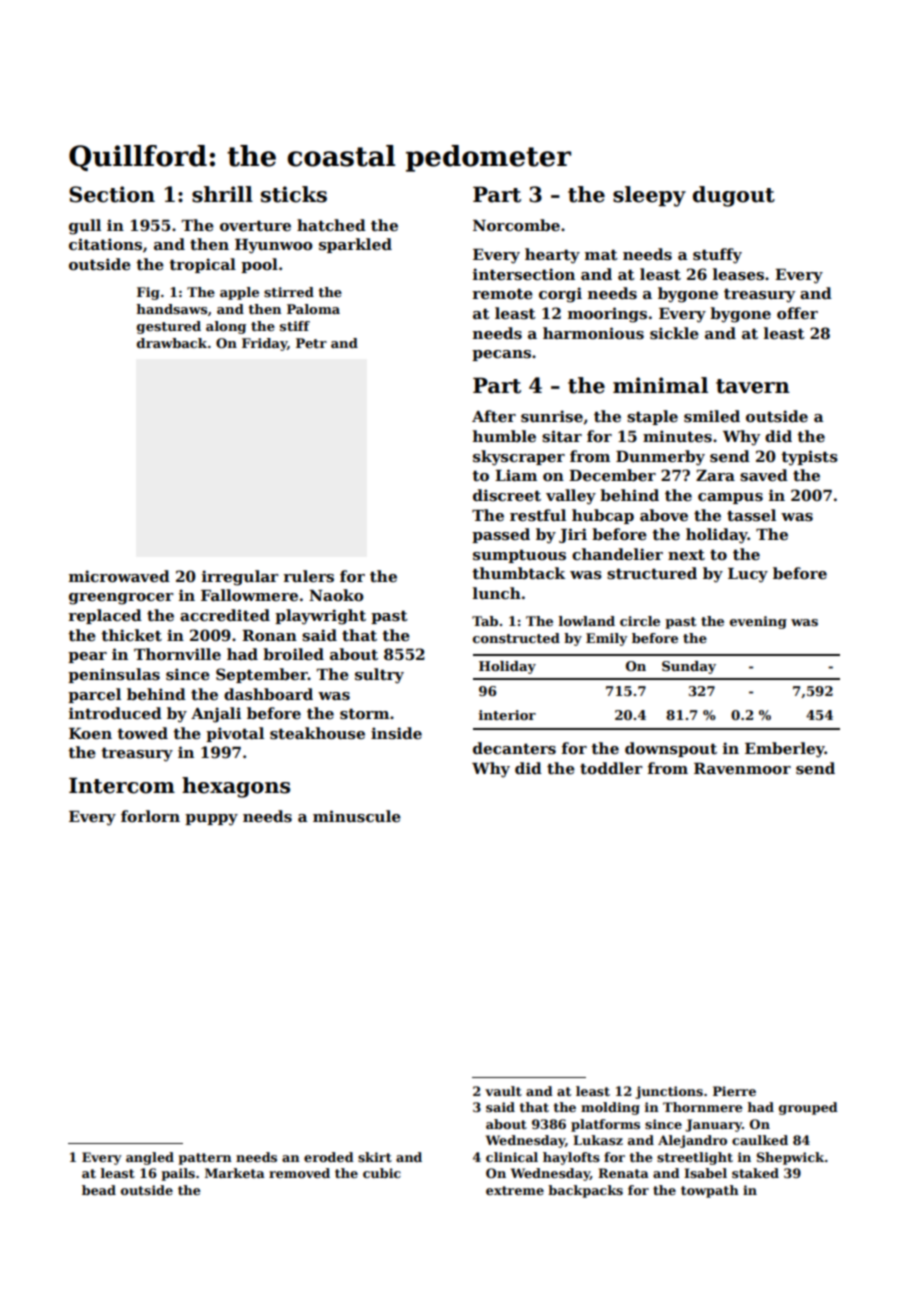 This screenshot has width=908, height=1316. What do you see at coordinates (516, 225) in the screenshot?
I see `Norcombe` at bounding box center [516, 225].
